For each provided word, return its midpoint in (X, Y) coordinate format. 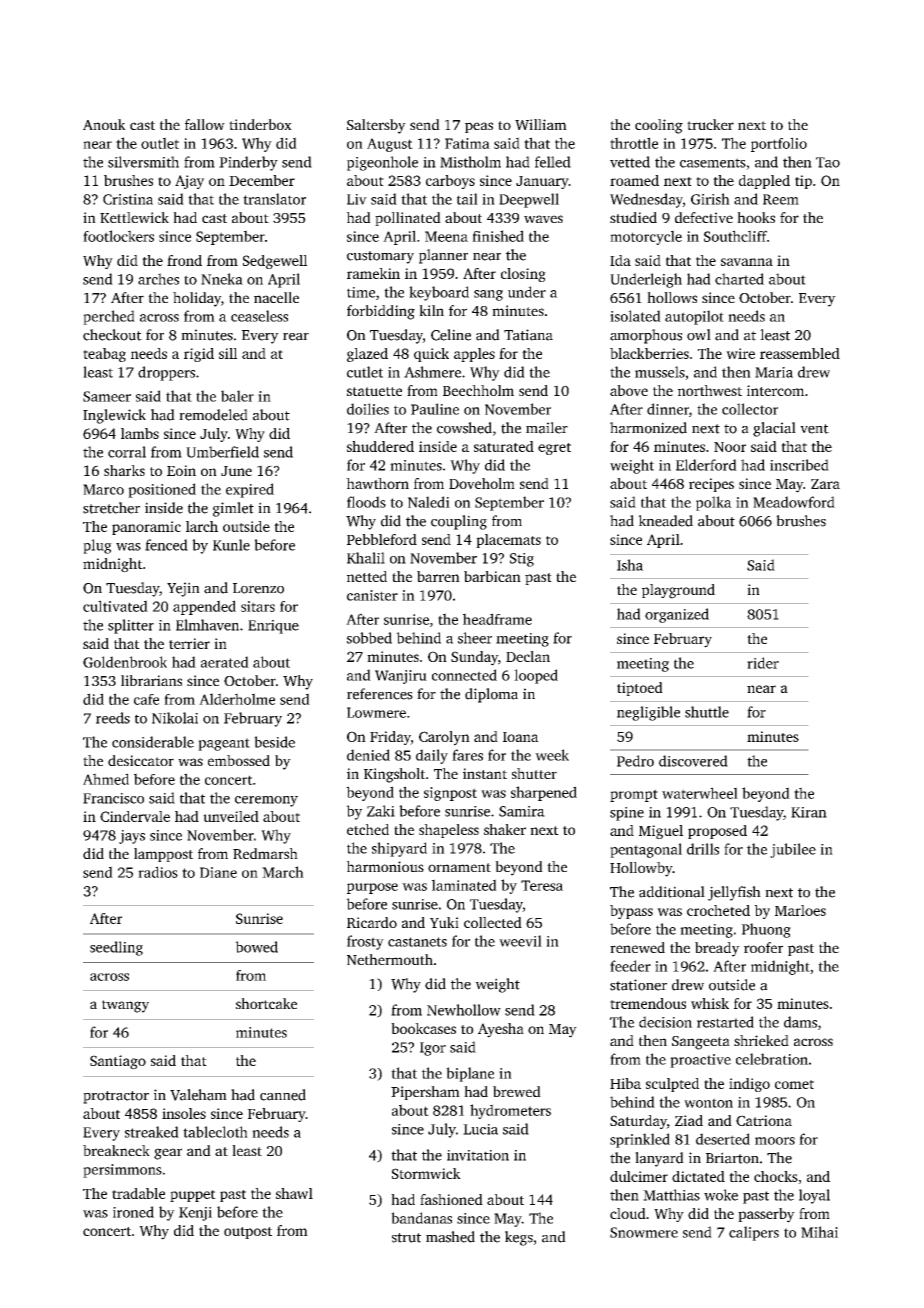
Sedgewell (275, 262)
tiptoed (640, 689)
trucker (710, 124)
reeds (113, 718)
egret (554, 449)
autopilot (694, 317)
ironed (133, 1212)
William (541, 124)
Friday (390, 738)
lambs (140, 433)
